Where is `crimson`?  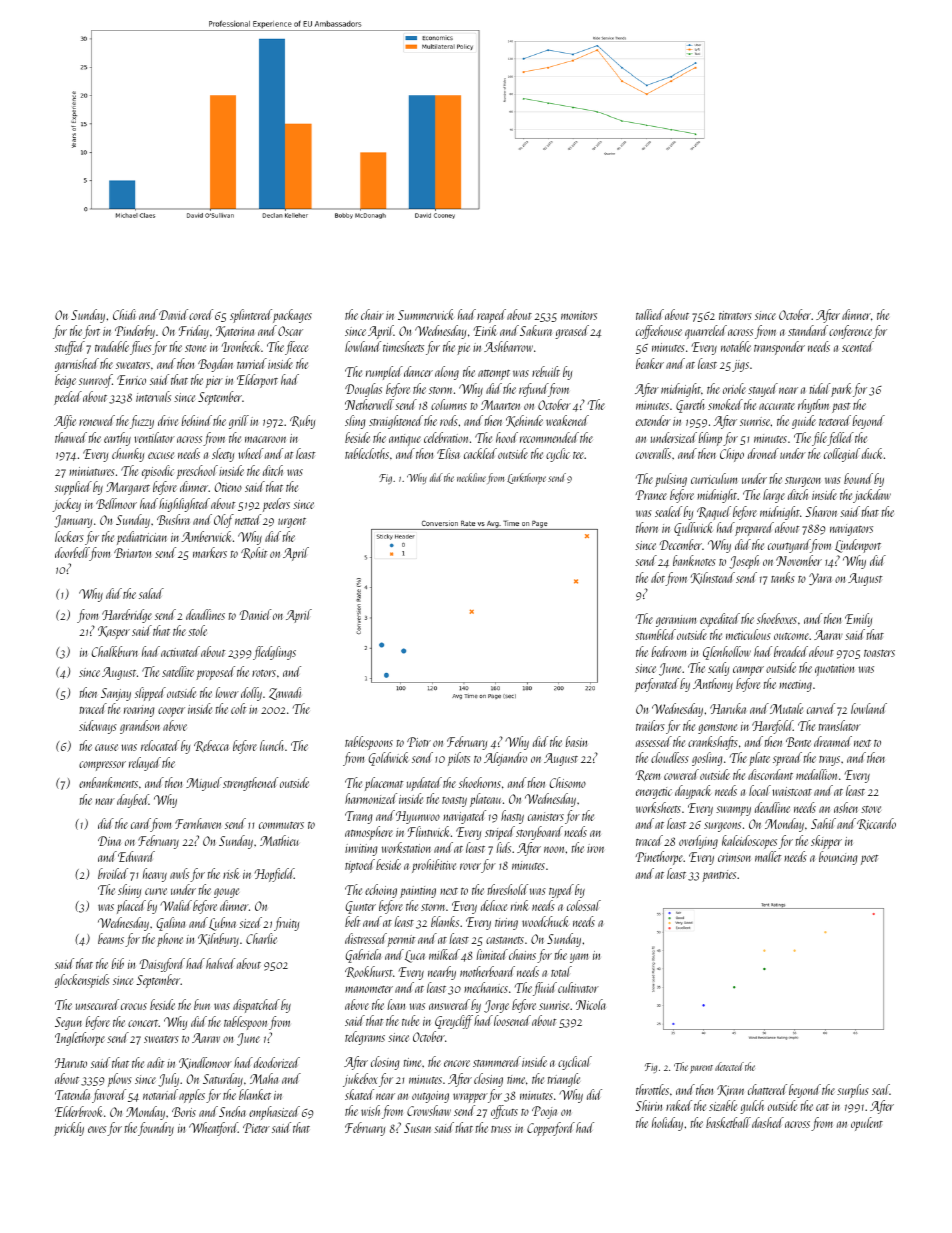 crimson is located at coordinates (734, 857).
